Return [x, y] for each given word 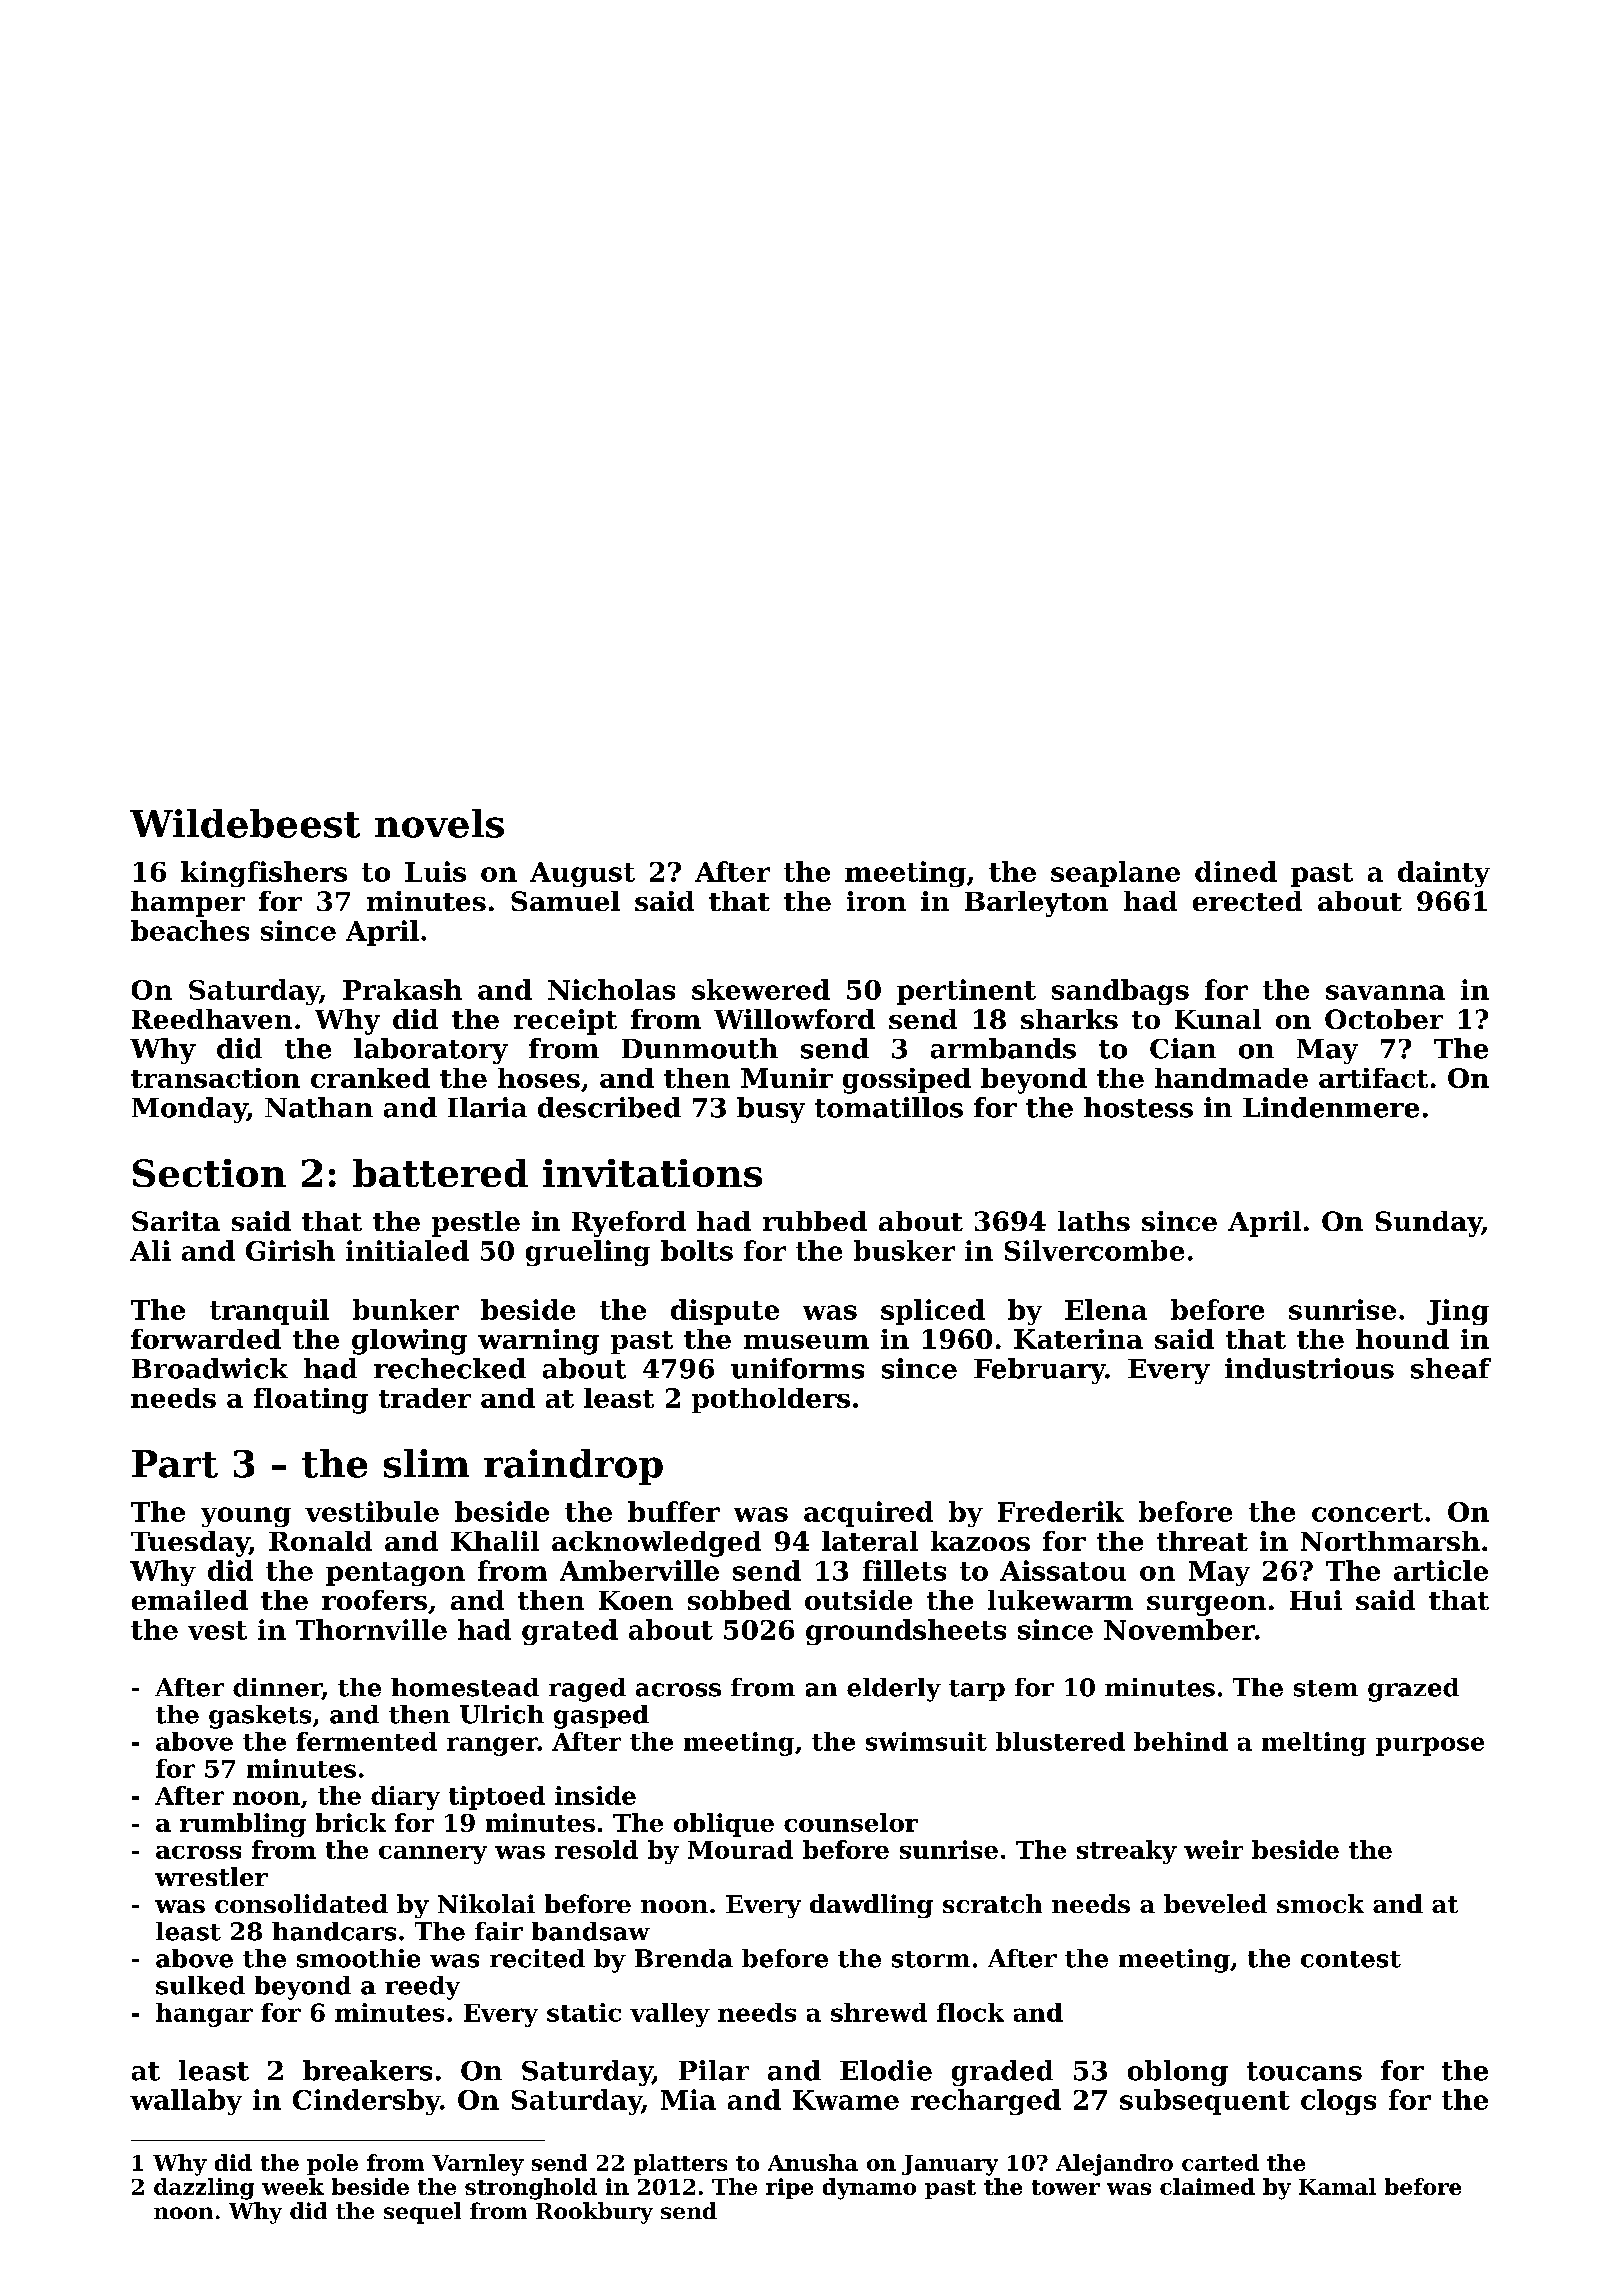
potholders [771, 1400]
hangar [204, 2015]
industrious [1309, 1368]
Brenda [684, 1958]
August [582, 874]
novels [439, 823]
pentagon [395, 1574]
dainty [1444, 874]
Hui [1316, 1600]
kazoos [980, 1541]
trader [425, 1398]
